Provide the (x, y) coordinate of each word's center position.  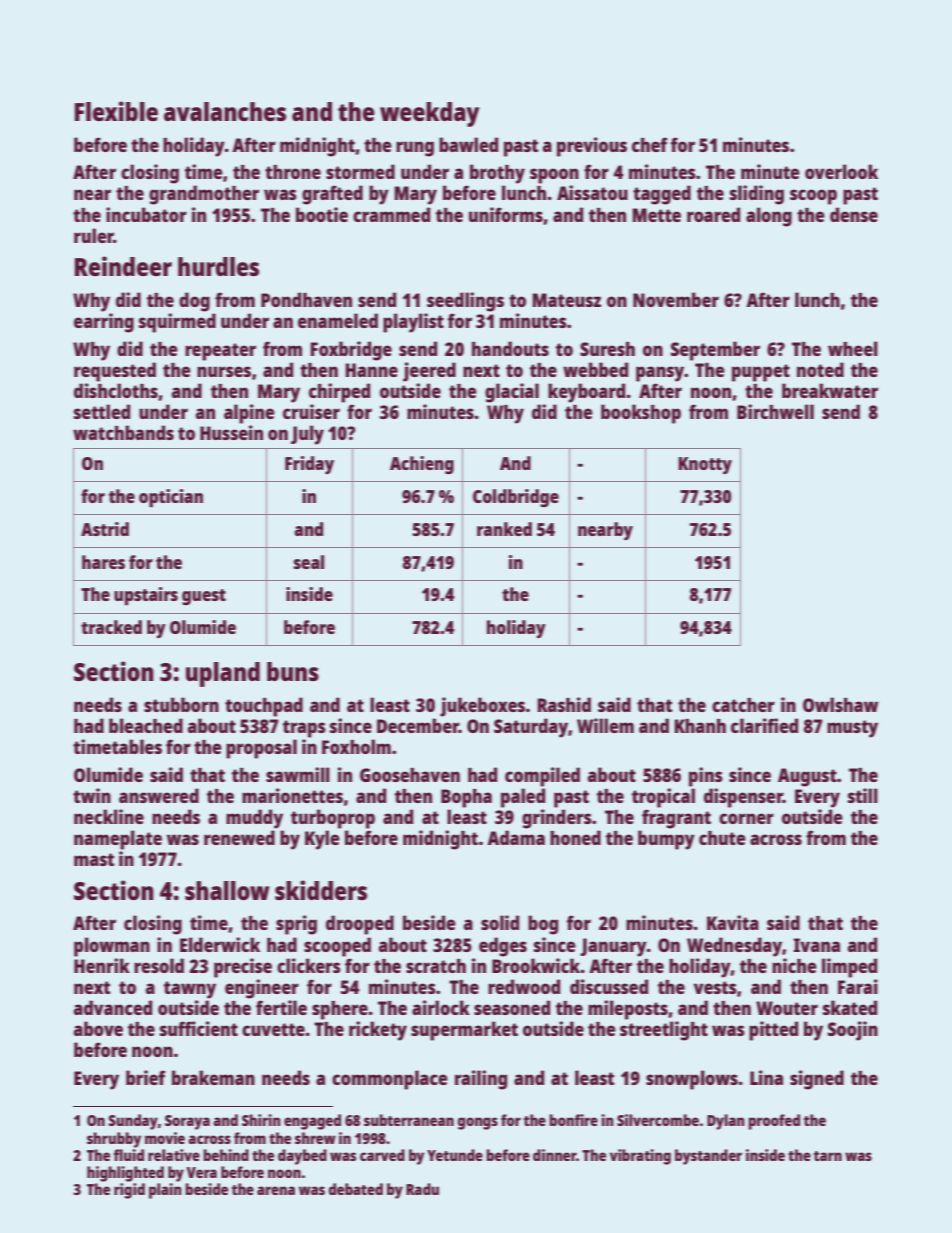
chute (722, 838)
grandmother (204, 195)
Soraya (187, 1122)
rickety (378, 1031)
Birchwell (775, 411)
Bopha (466, 798)
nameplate (118, 840)
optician (171, 498)
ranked (504, 529)
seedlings (465, 302)
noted (820, 369)
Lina (766, 1077)
